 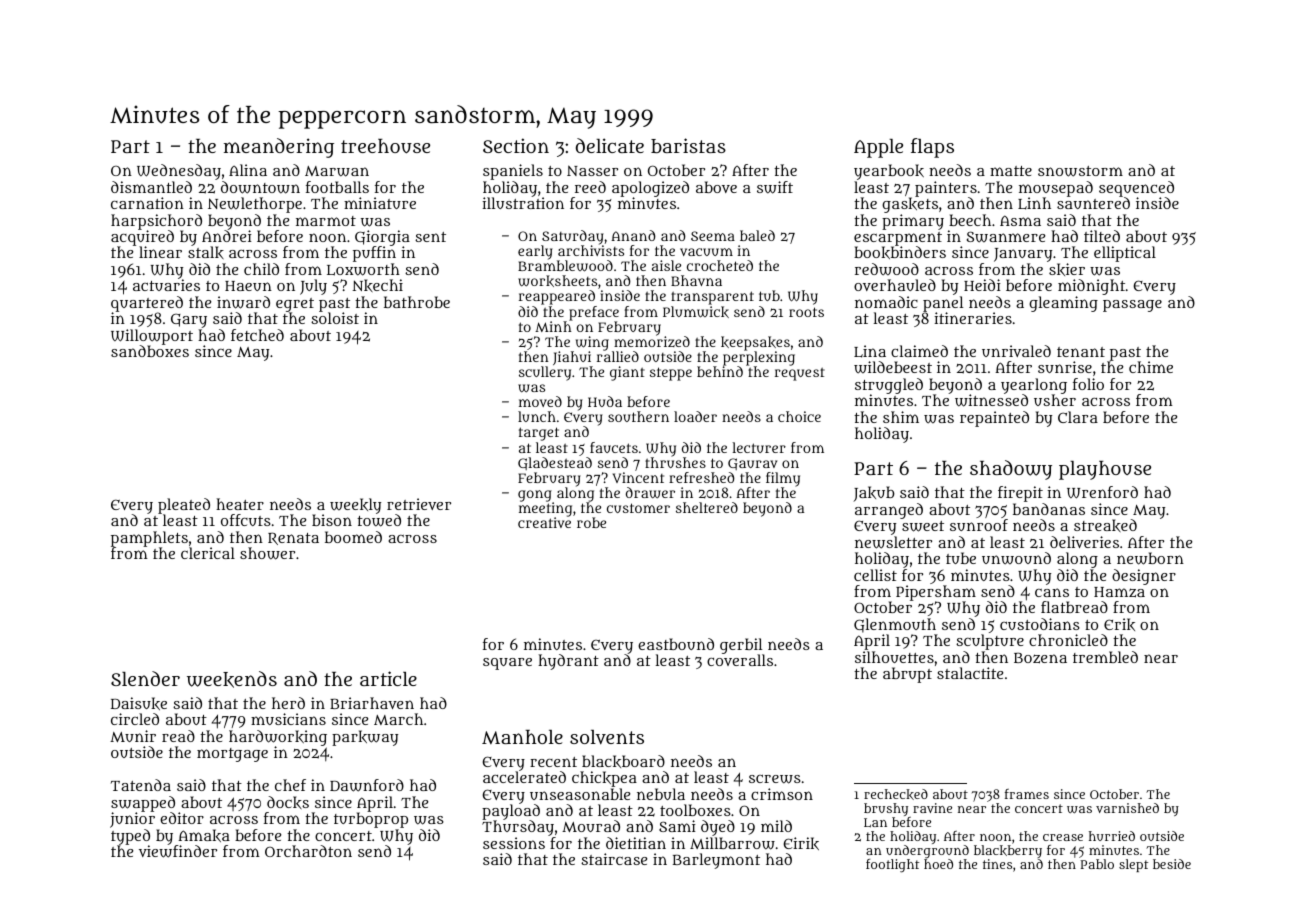 What do you see at coordinates (133, 736) in the screenshot?
I see `Munir` at bounding box center [133, 736].
